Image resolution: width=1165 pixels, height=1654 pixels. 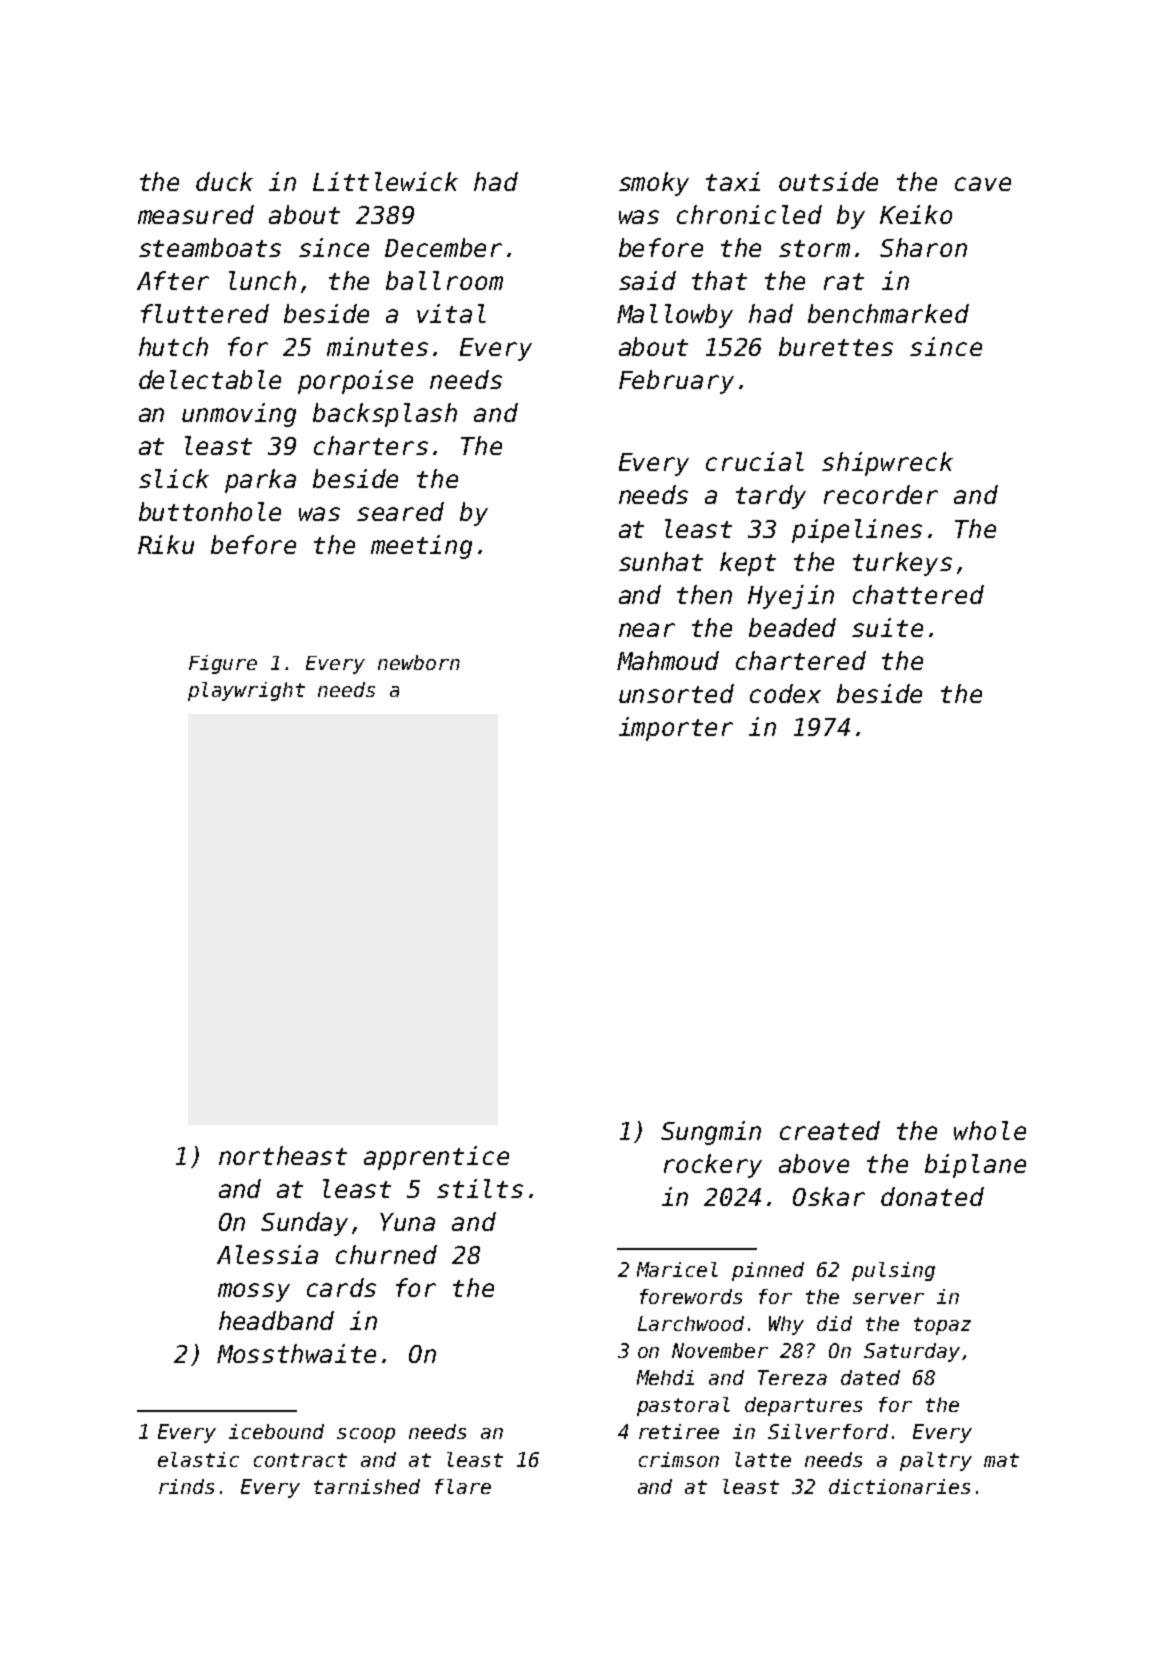 I want to click on tarnished, so click(x=367, y=1486).
